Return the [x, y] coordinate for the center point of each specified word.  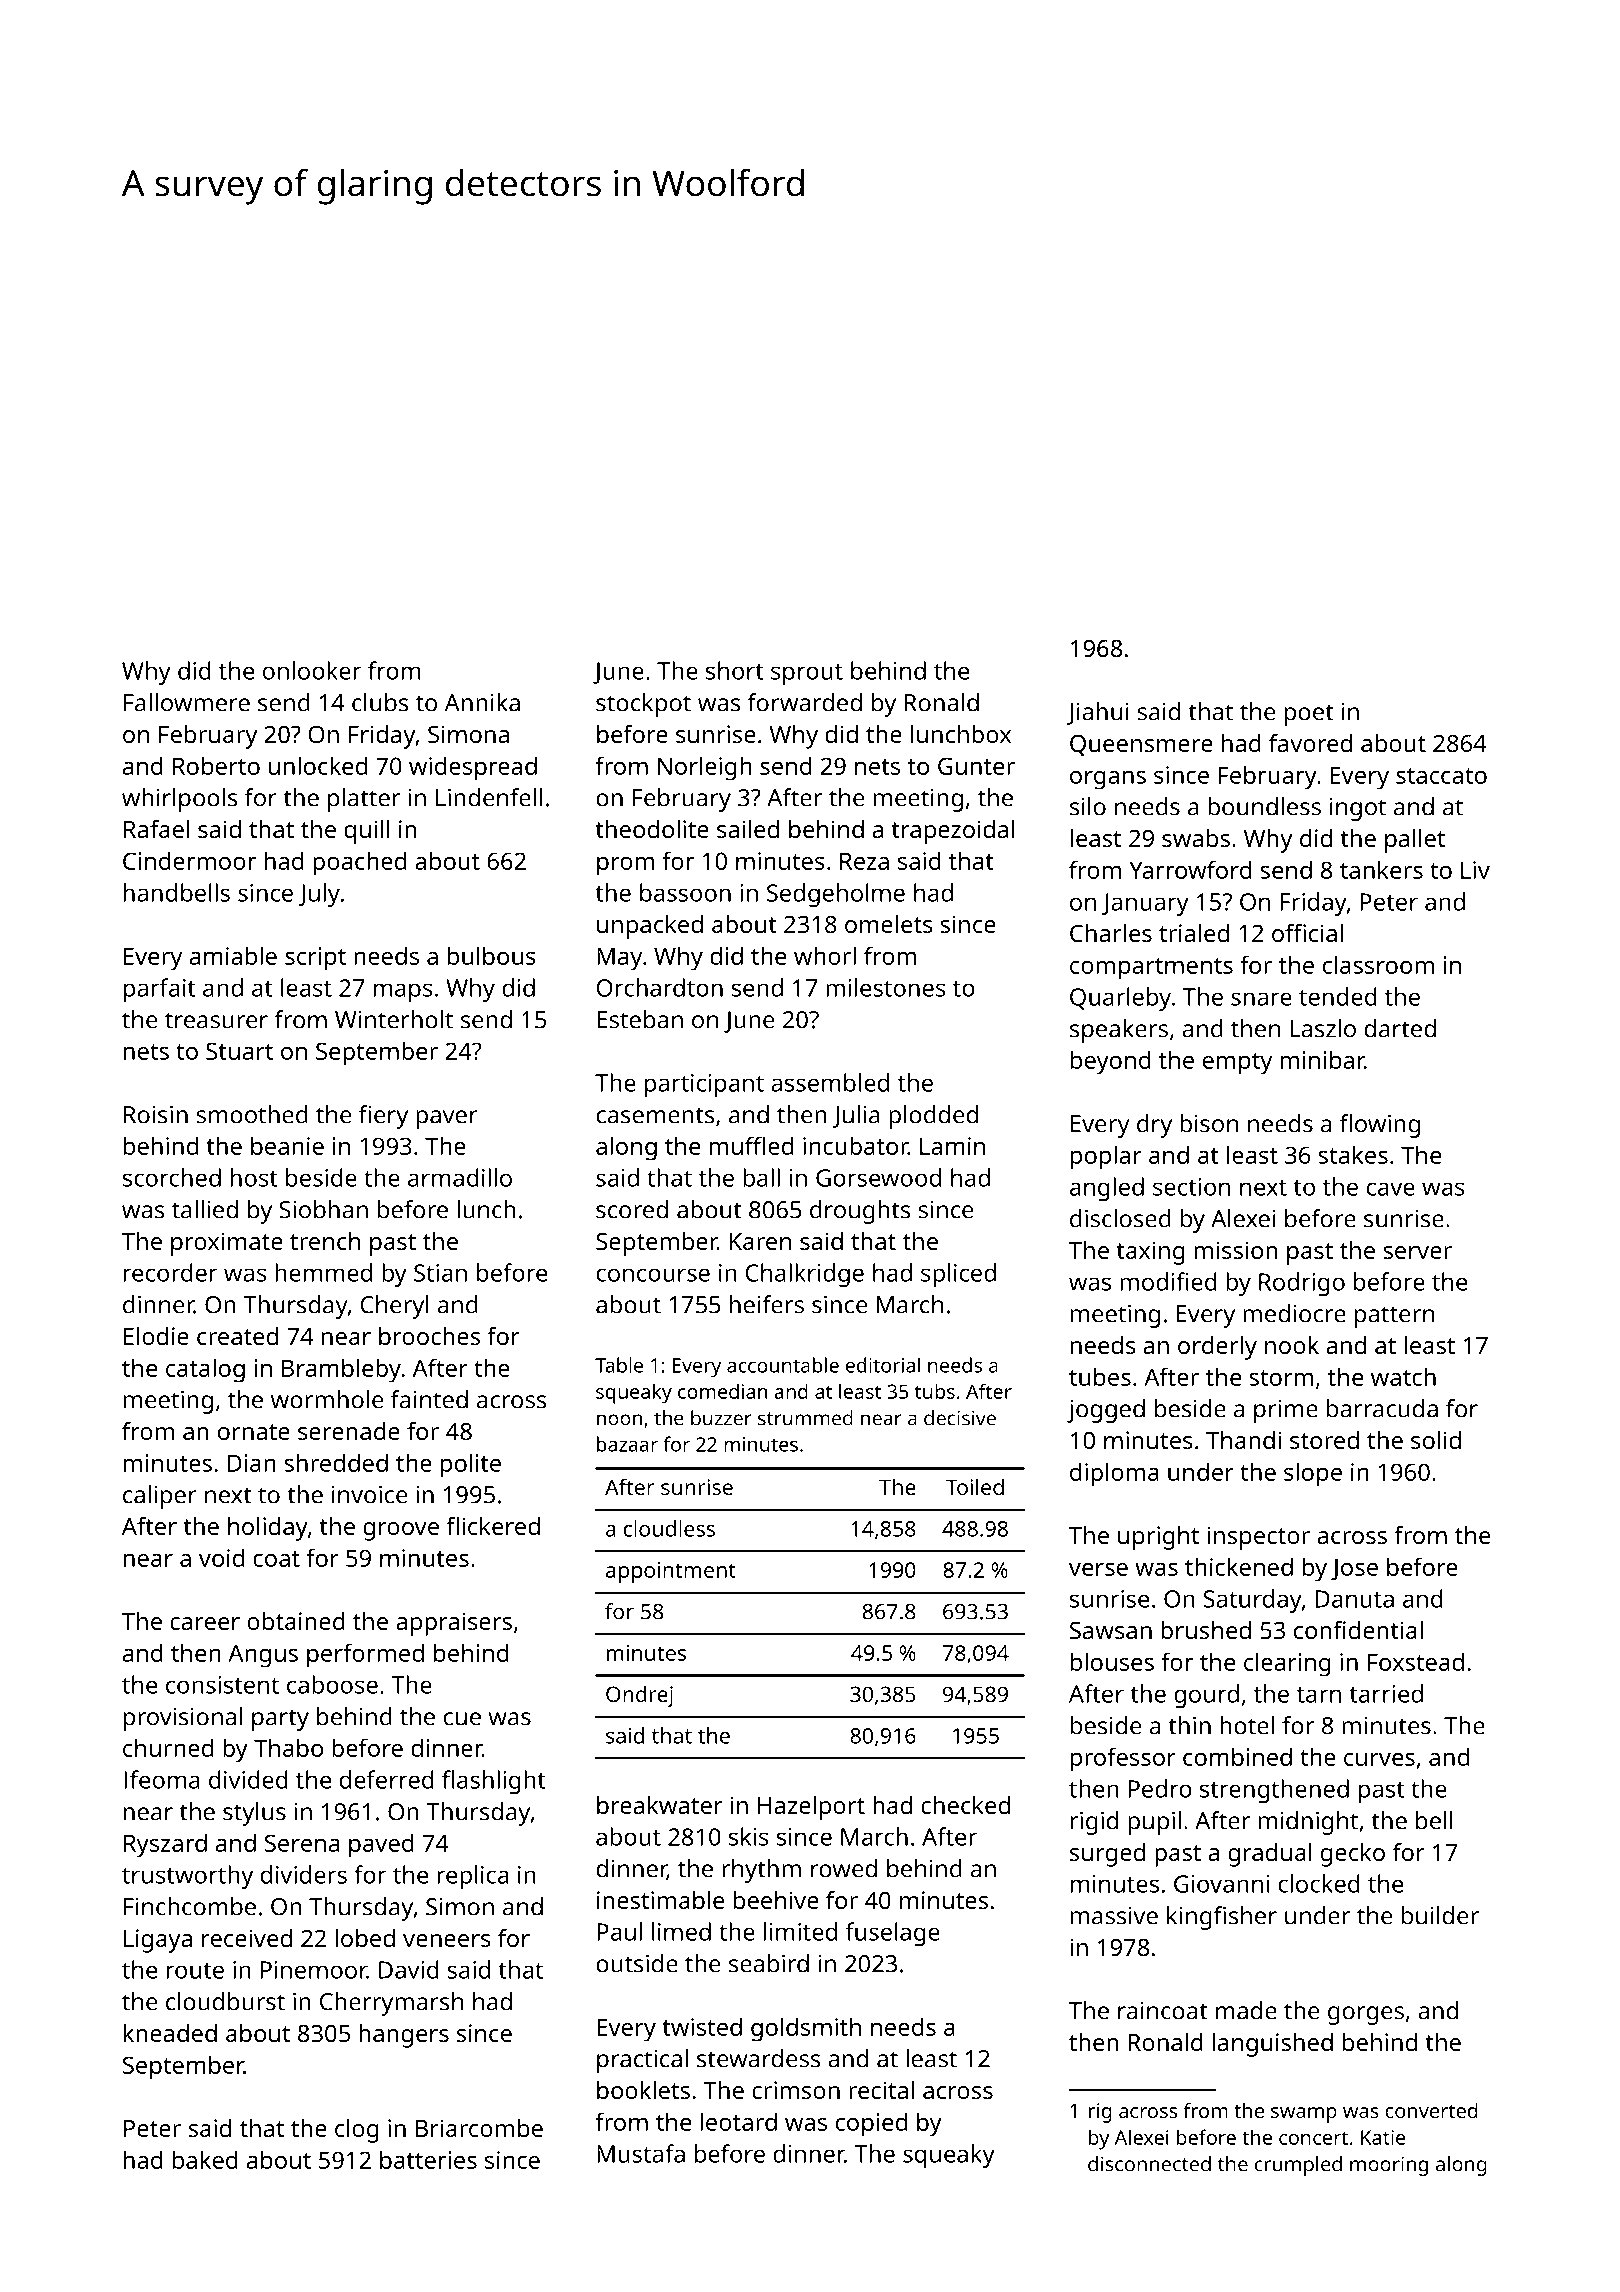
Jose [1354, 1569]
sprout [807, 674]
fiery [383, 1117]
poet [1309, 715]
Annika [482, 702]
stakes [1353, 1154]
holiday [268, 1529]
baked [205, 2159]
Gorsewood [878, 1177]
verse [1098, 1569]
